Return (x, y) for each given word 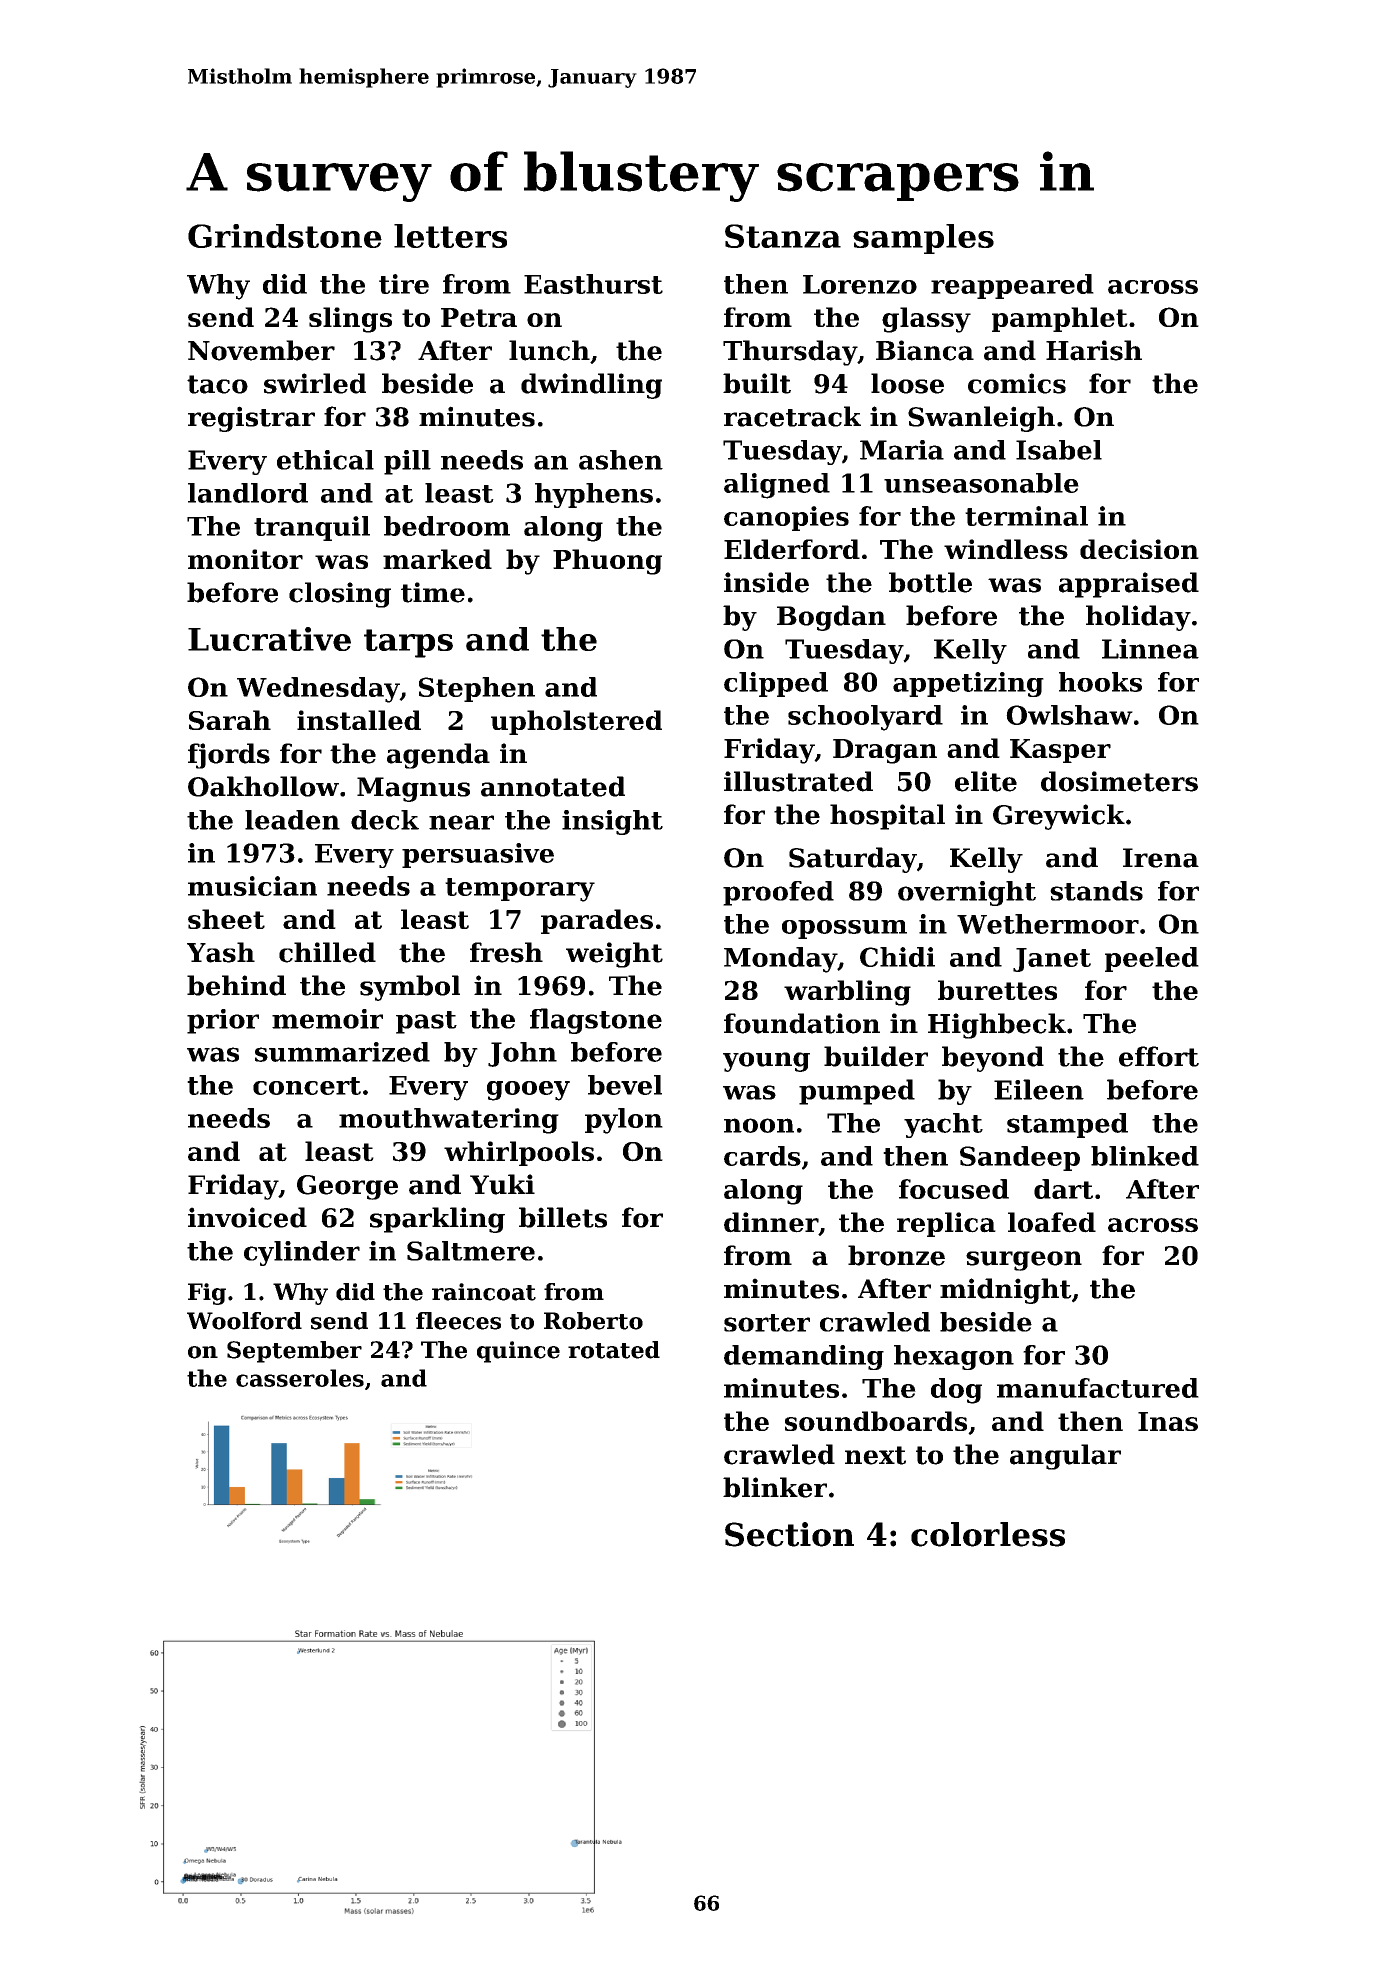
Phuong (607, 562)
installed (359, 720)
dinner (771, 1222)
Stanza (783, 236)
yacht (943, 1125)
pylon (624, 1121)
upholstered (576, 722)
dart (1063, 1189)
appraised (1129, 585)
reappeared (1012, 286)
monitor (245, 559)
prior (223, 1021)
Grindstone (285, 236)
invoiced (247, 1217)
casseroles (300, 1378)
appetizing (968, 684)
